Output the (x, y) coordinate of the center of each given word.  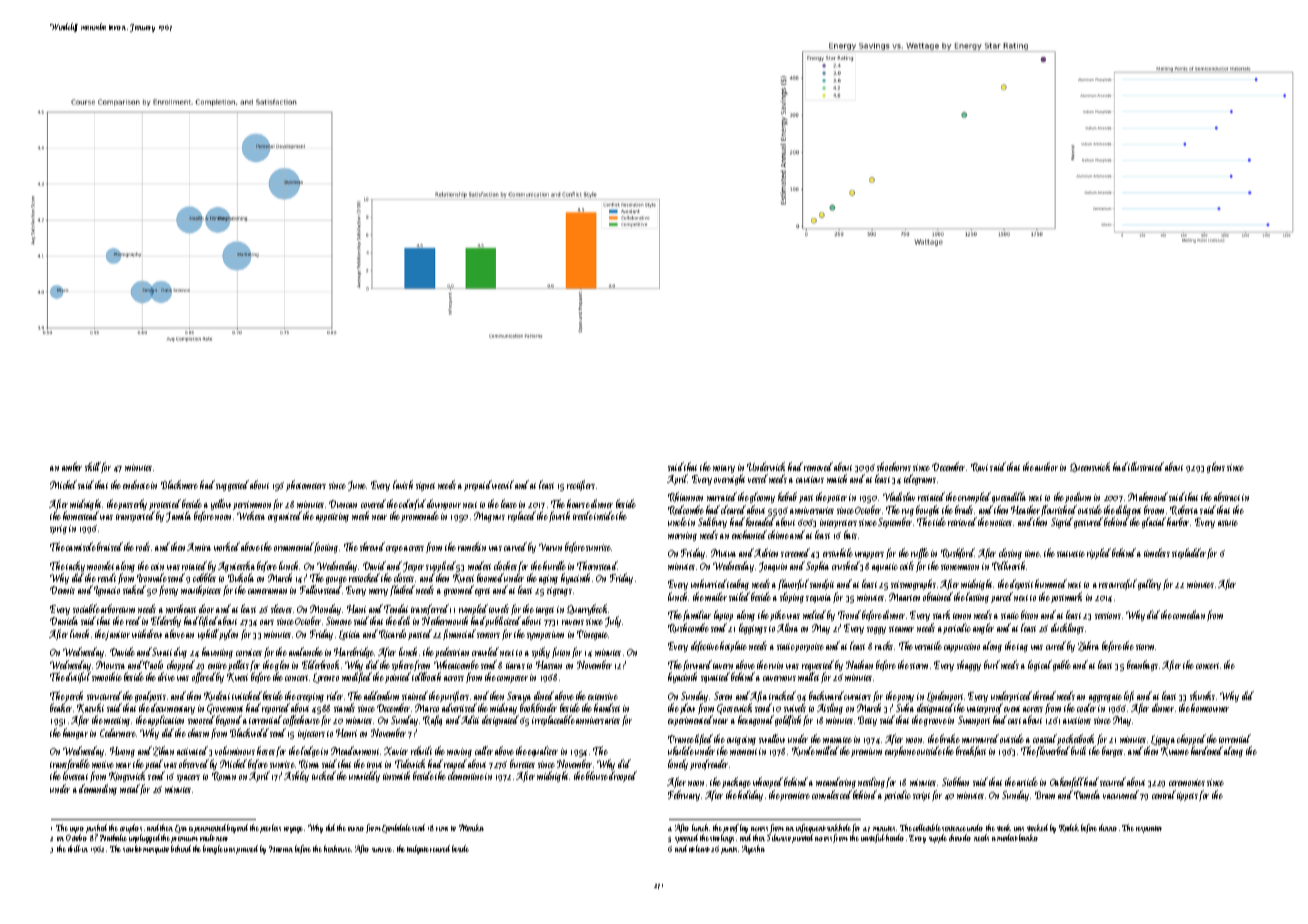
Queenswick (1090, 467)
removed (818, 466)
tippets (1187, 796)
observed (194, 763)
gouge (336, 580)
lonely (678, 764)
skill (93, 466)
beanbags (1142, 665)
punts (729, 850)
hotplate (733, 646)
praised (247, 849)
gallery (1149, 584)
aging (548, 579)
